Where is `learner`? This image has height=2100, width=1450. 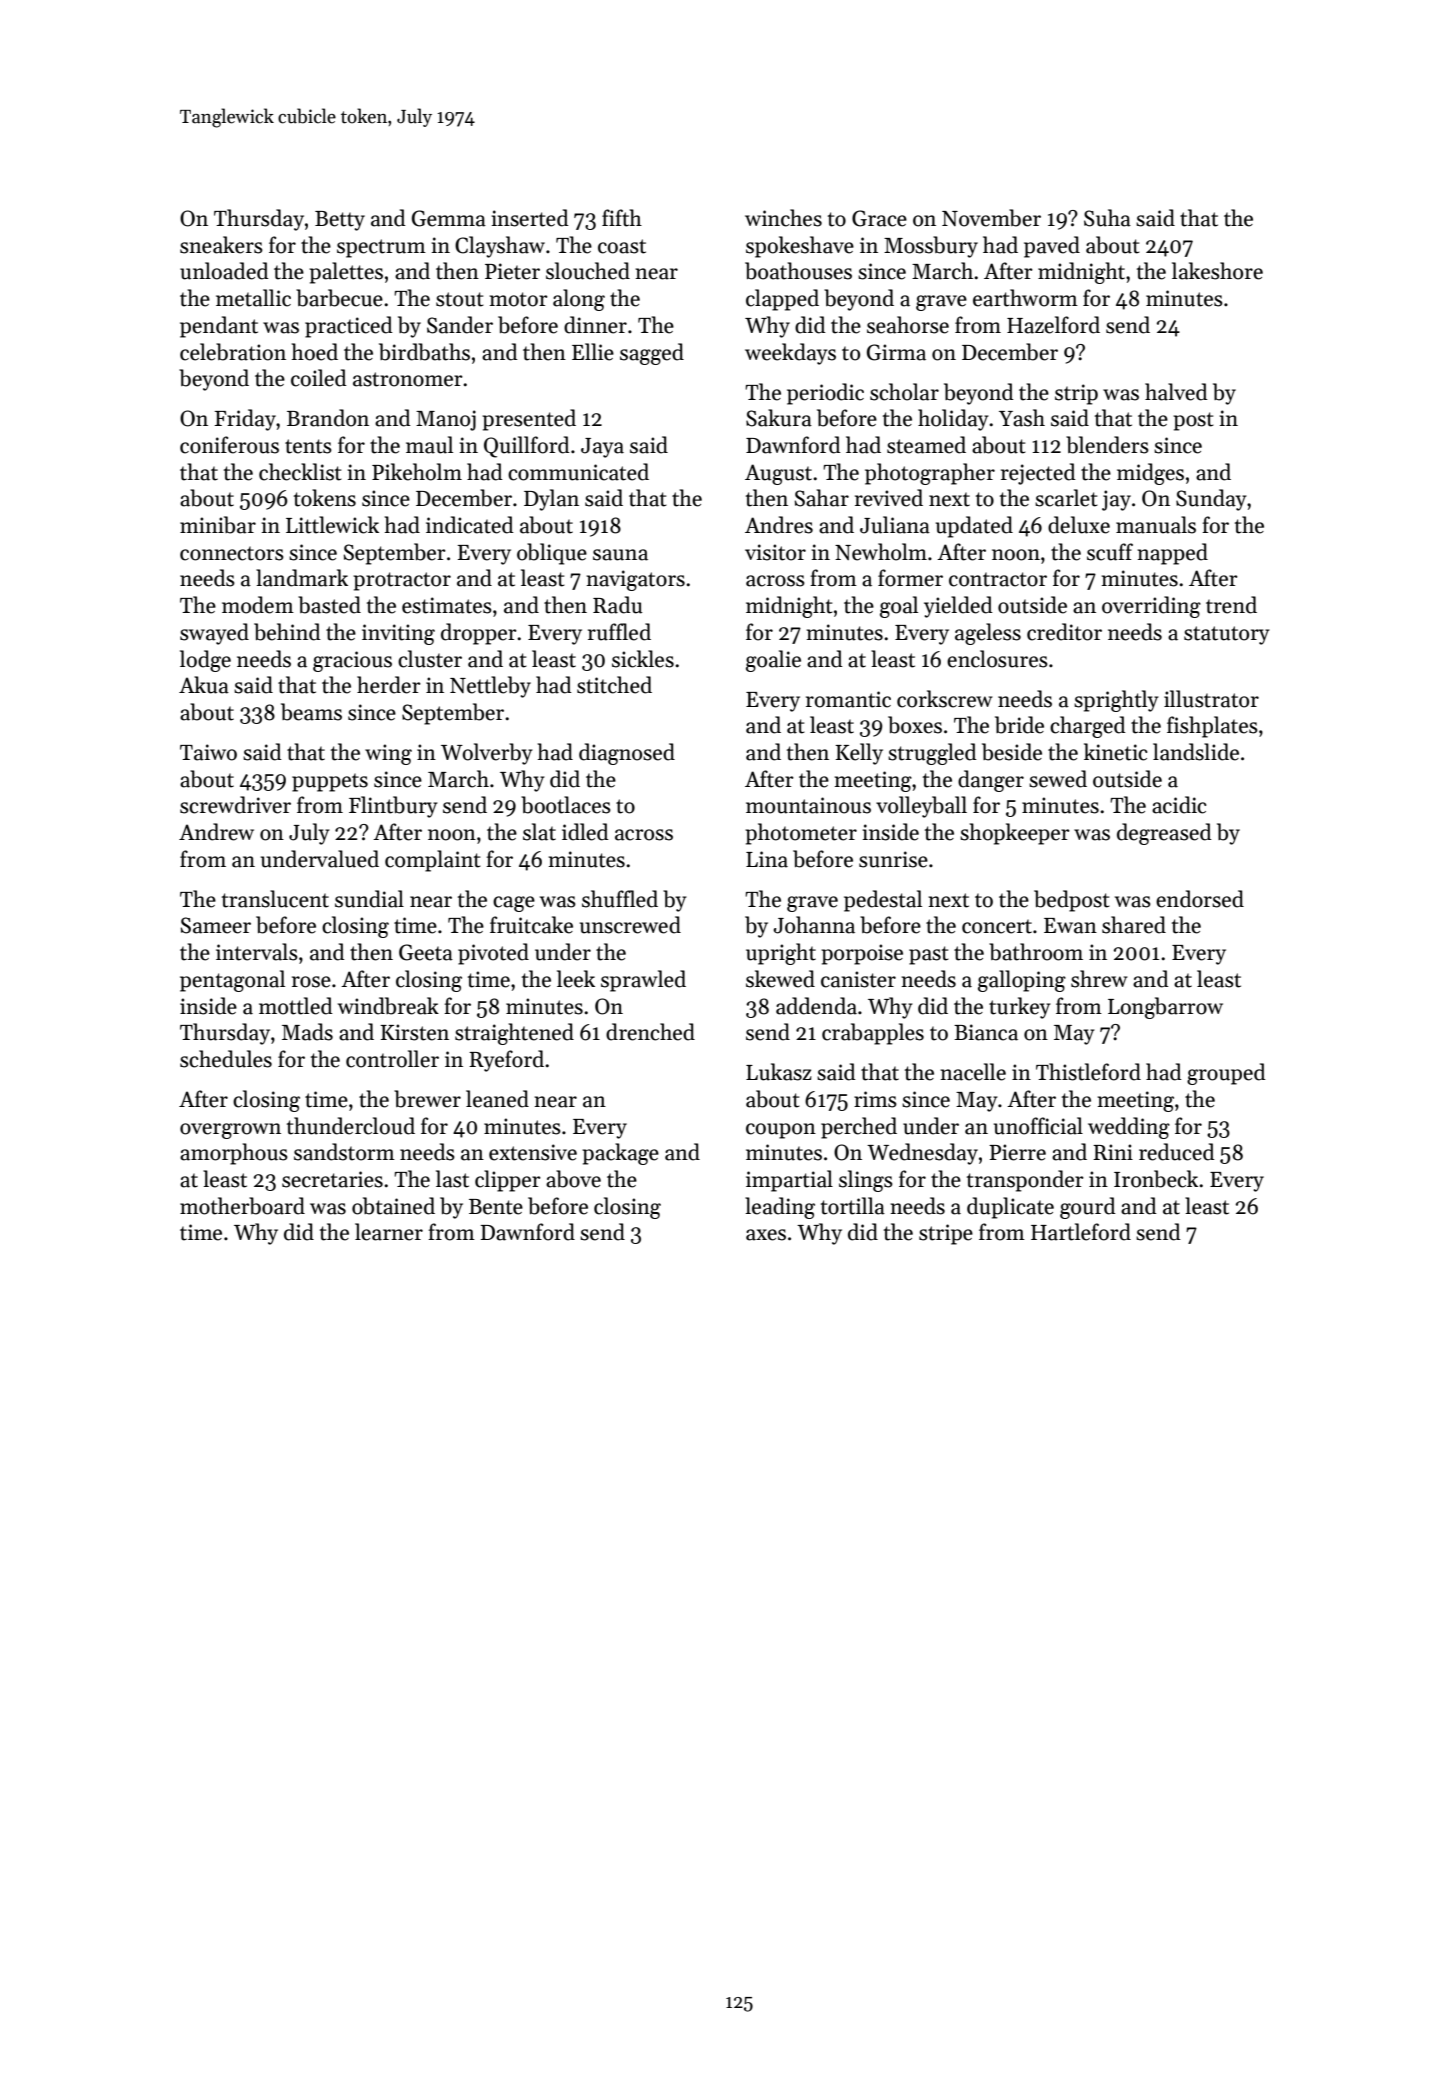 learner is located at coordinates (389, 1232).
